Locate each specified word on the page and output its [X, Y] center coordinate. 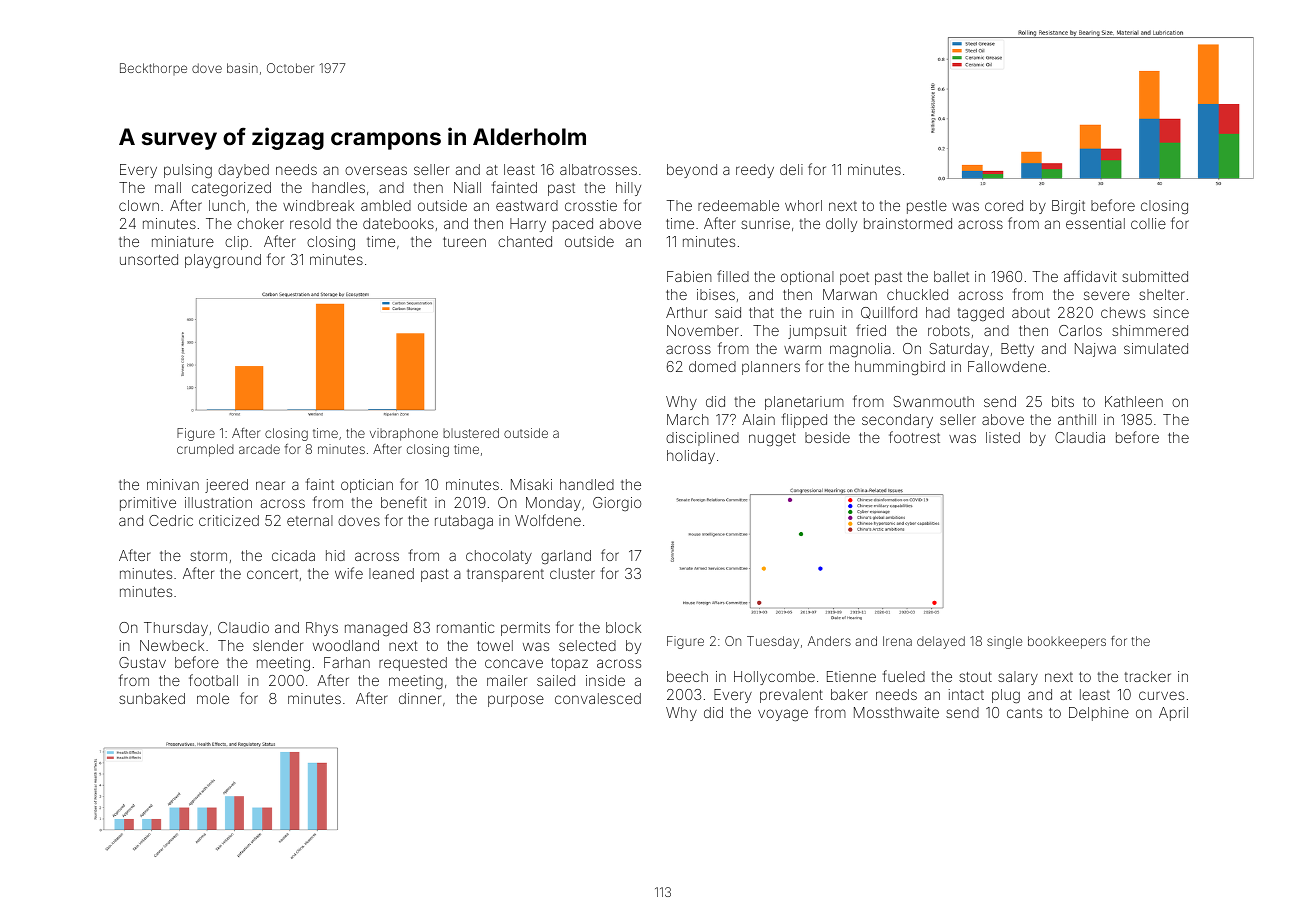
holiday [691, 457]
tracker [1148, 676]
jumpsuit [817, 332]
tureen [464, 242]
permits [525, 629]
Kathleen [1134, 401]
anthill [1077, 419]
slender [278, 645]
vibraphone [404, 434]
